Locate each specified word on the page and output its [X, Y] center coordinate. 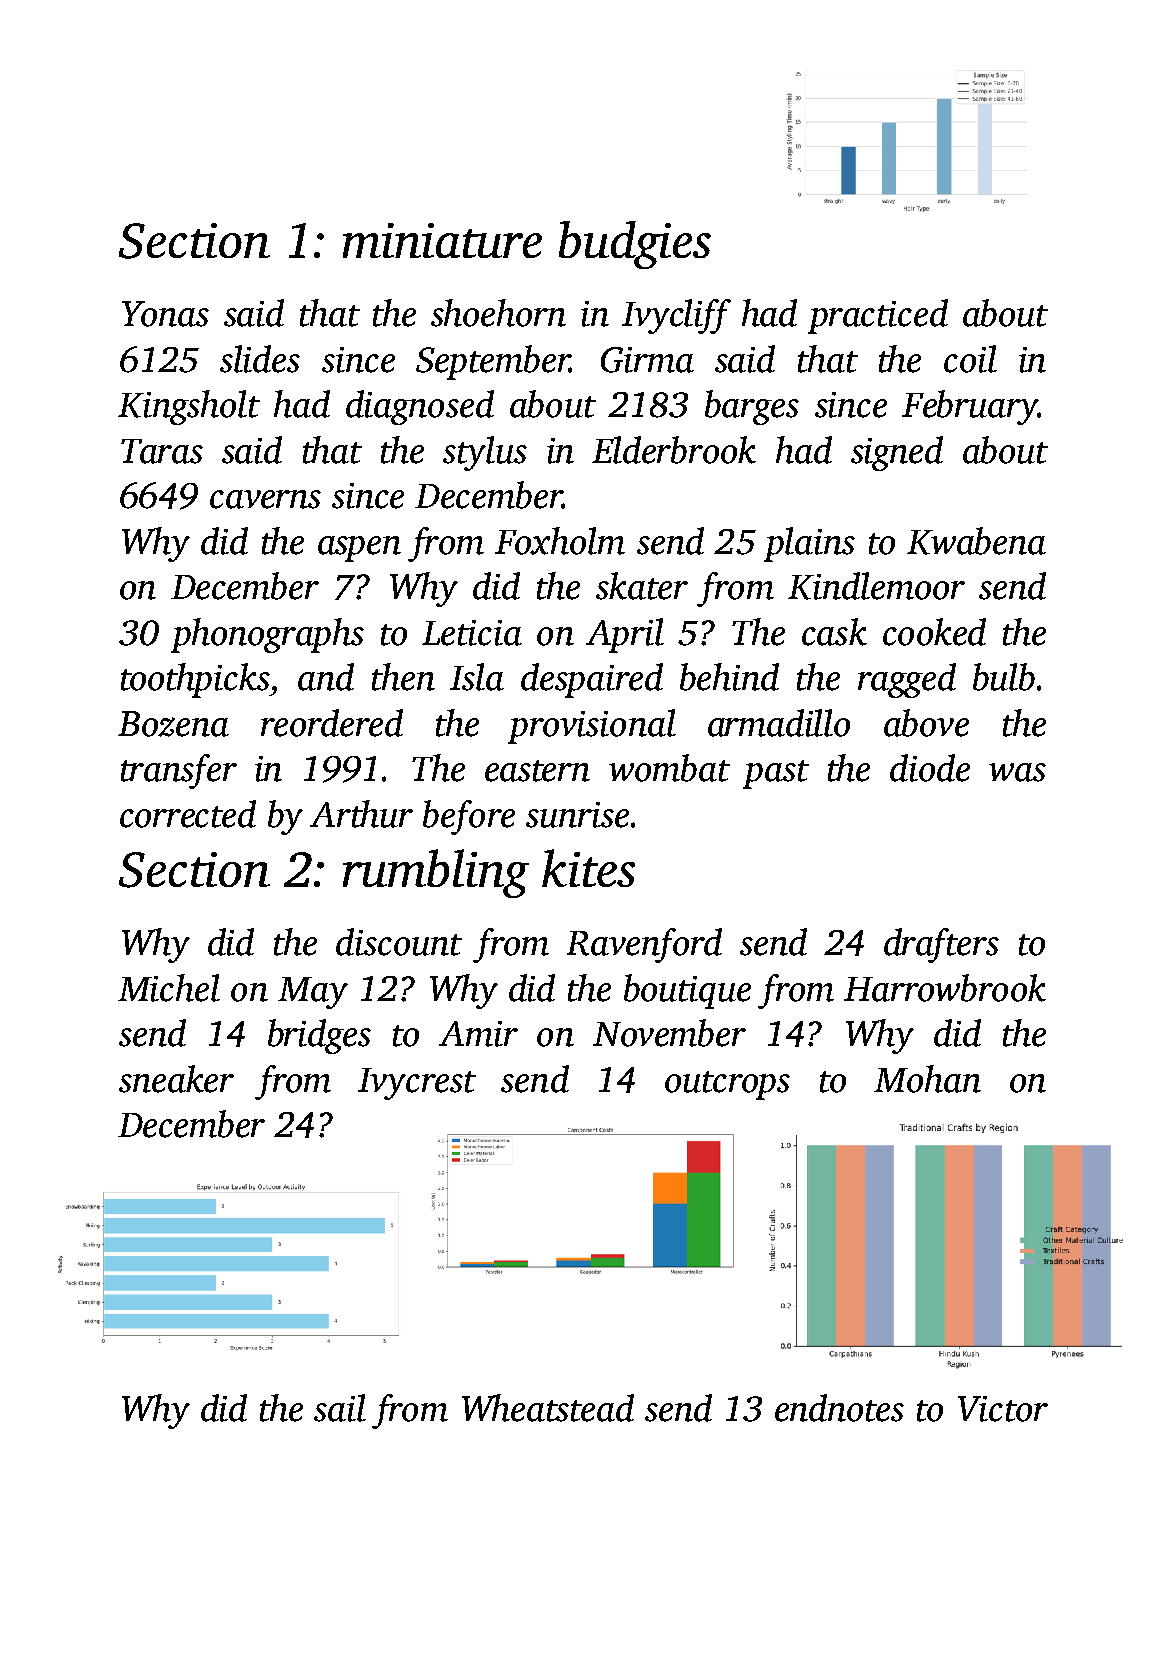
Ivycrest [417, 1084]
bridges [319, 1036]
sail [340, 1408]
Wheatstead [548, 1408]
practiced [878, 316]
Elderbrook [674, 450]
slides [260, 359]
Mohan [927, 1079]
